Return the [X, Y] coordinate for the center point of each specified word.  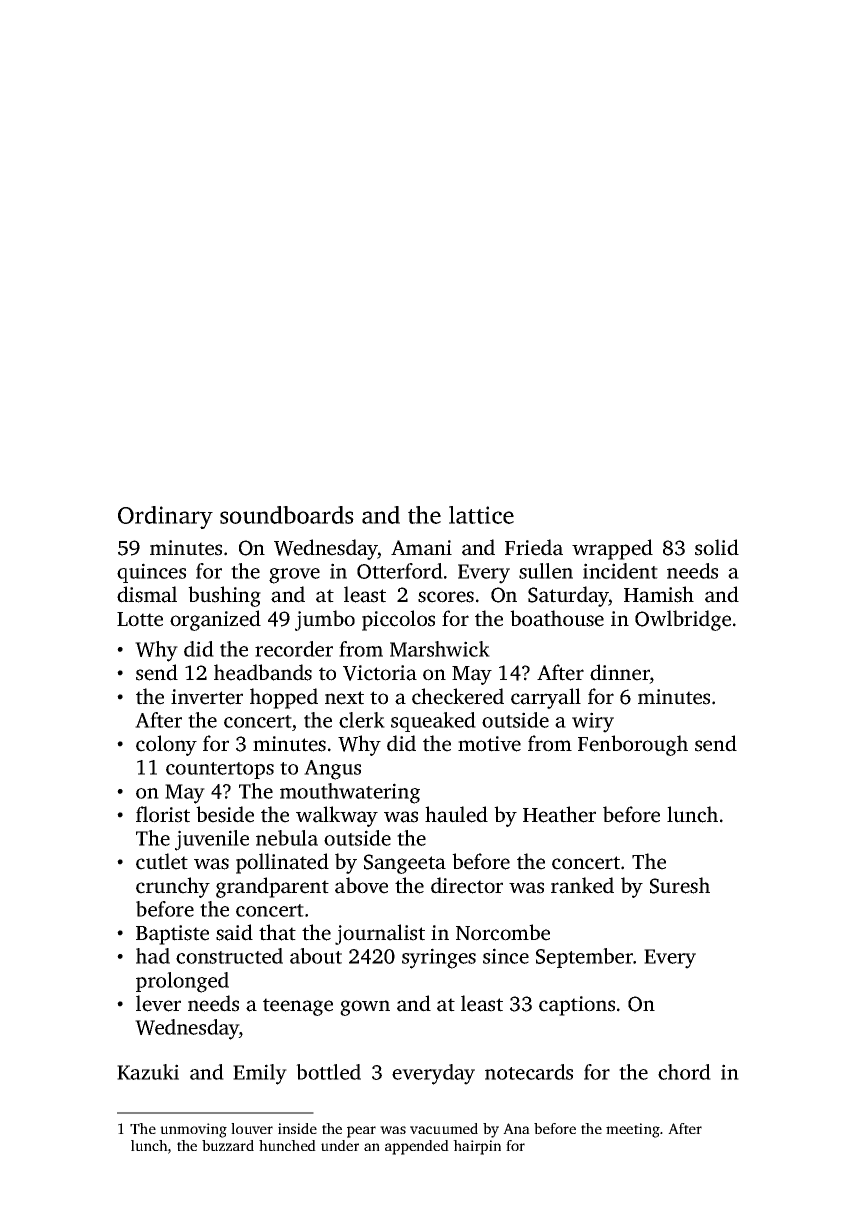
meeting [633, 1130]
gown [365, 1008]
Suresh [680, 885]
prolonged [182, 982]
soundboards [287, 515]
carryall [546, 698]
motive [489, 744]
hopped [284, 698]
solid [717, 547]
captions [577, 1006]
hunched [287, 1145]
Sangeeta [405, 864]
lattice [481, 515]
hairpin [477, 1147]
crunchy [173, 887]
